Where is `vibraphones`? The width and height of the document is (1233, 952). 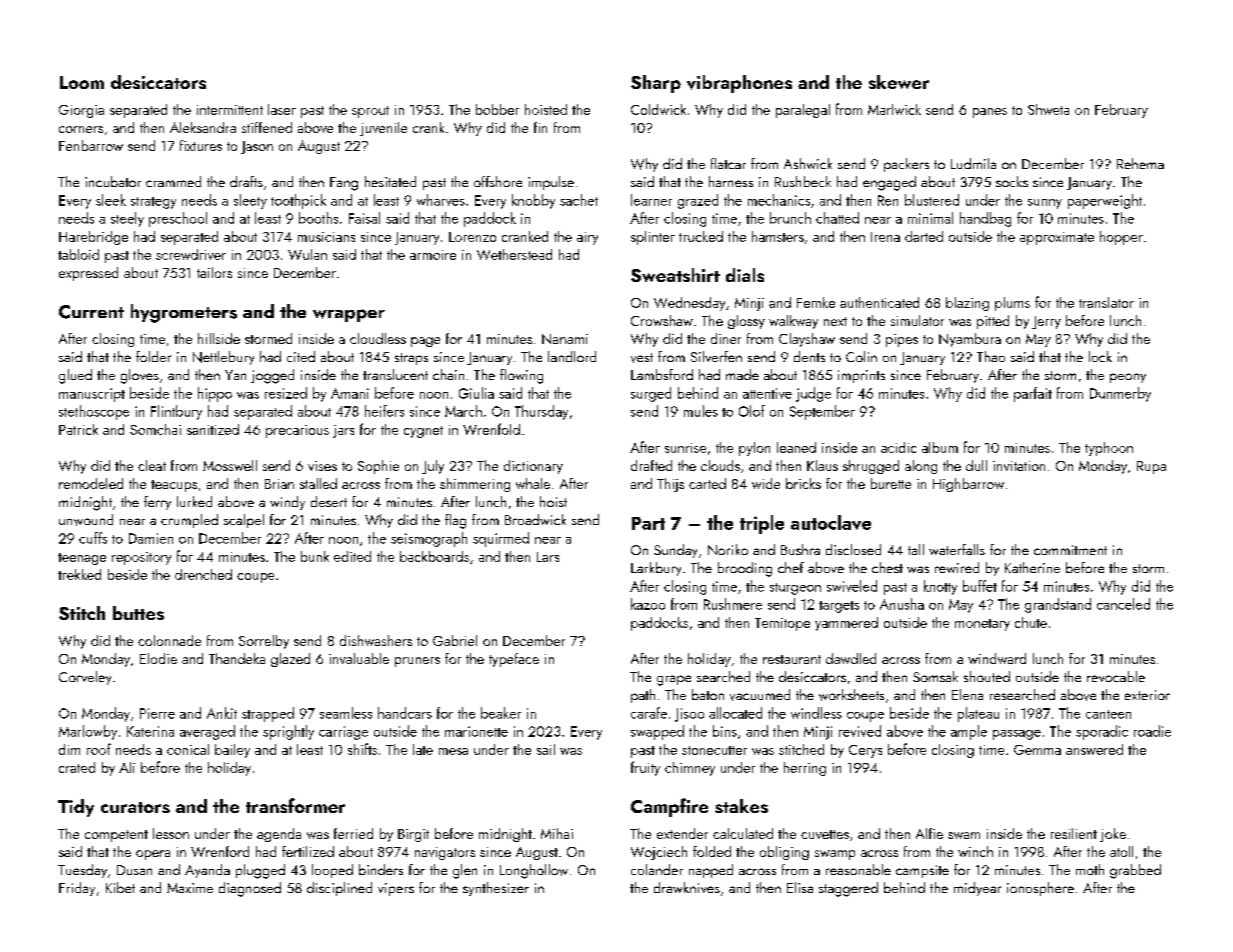 vibraphones is located at coordinates (739, 84).
